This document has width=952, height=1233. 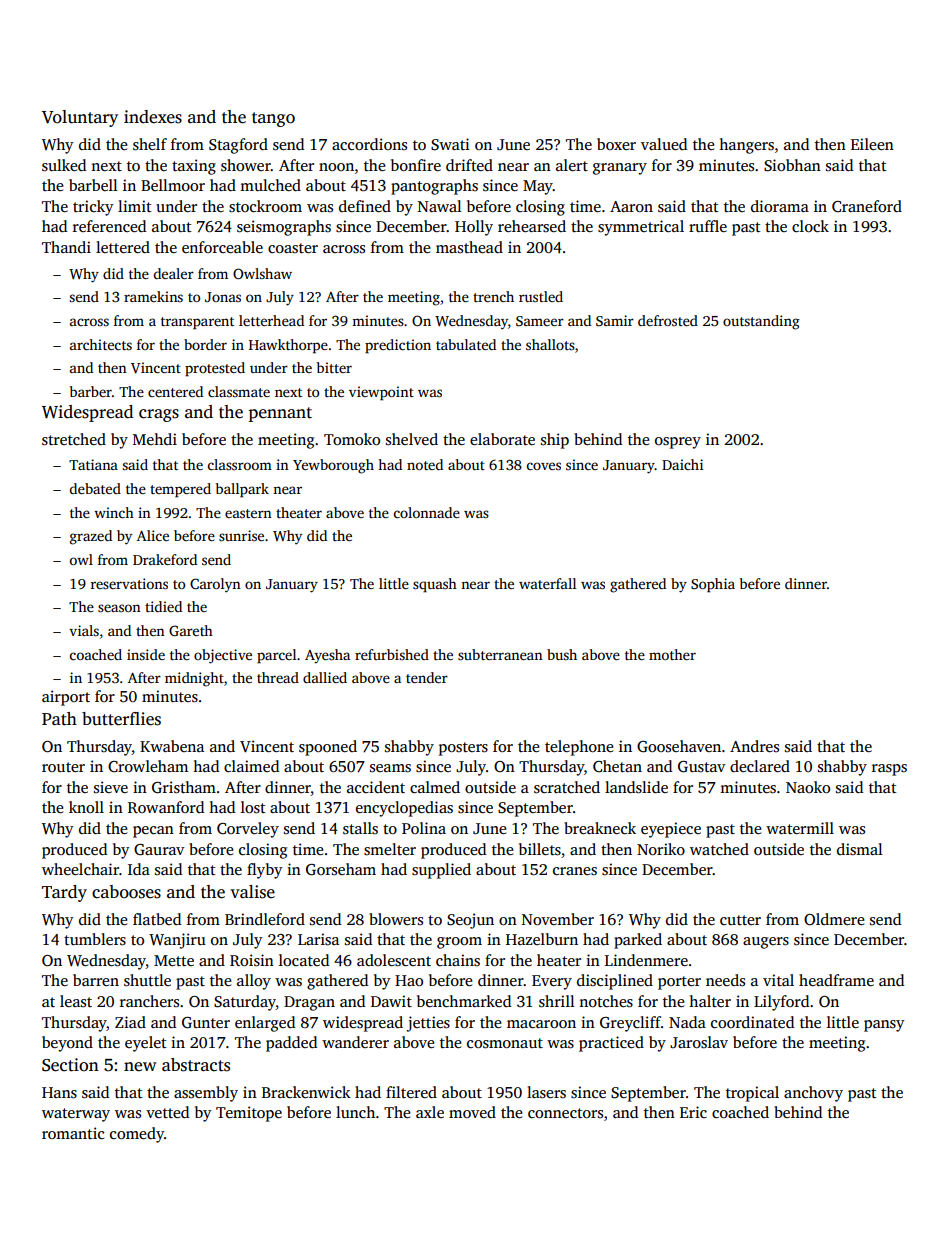 I want to click on romantic, so click(x=73, y=1133).
